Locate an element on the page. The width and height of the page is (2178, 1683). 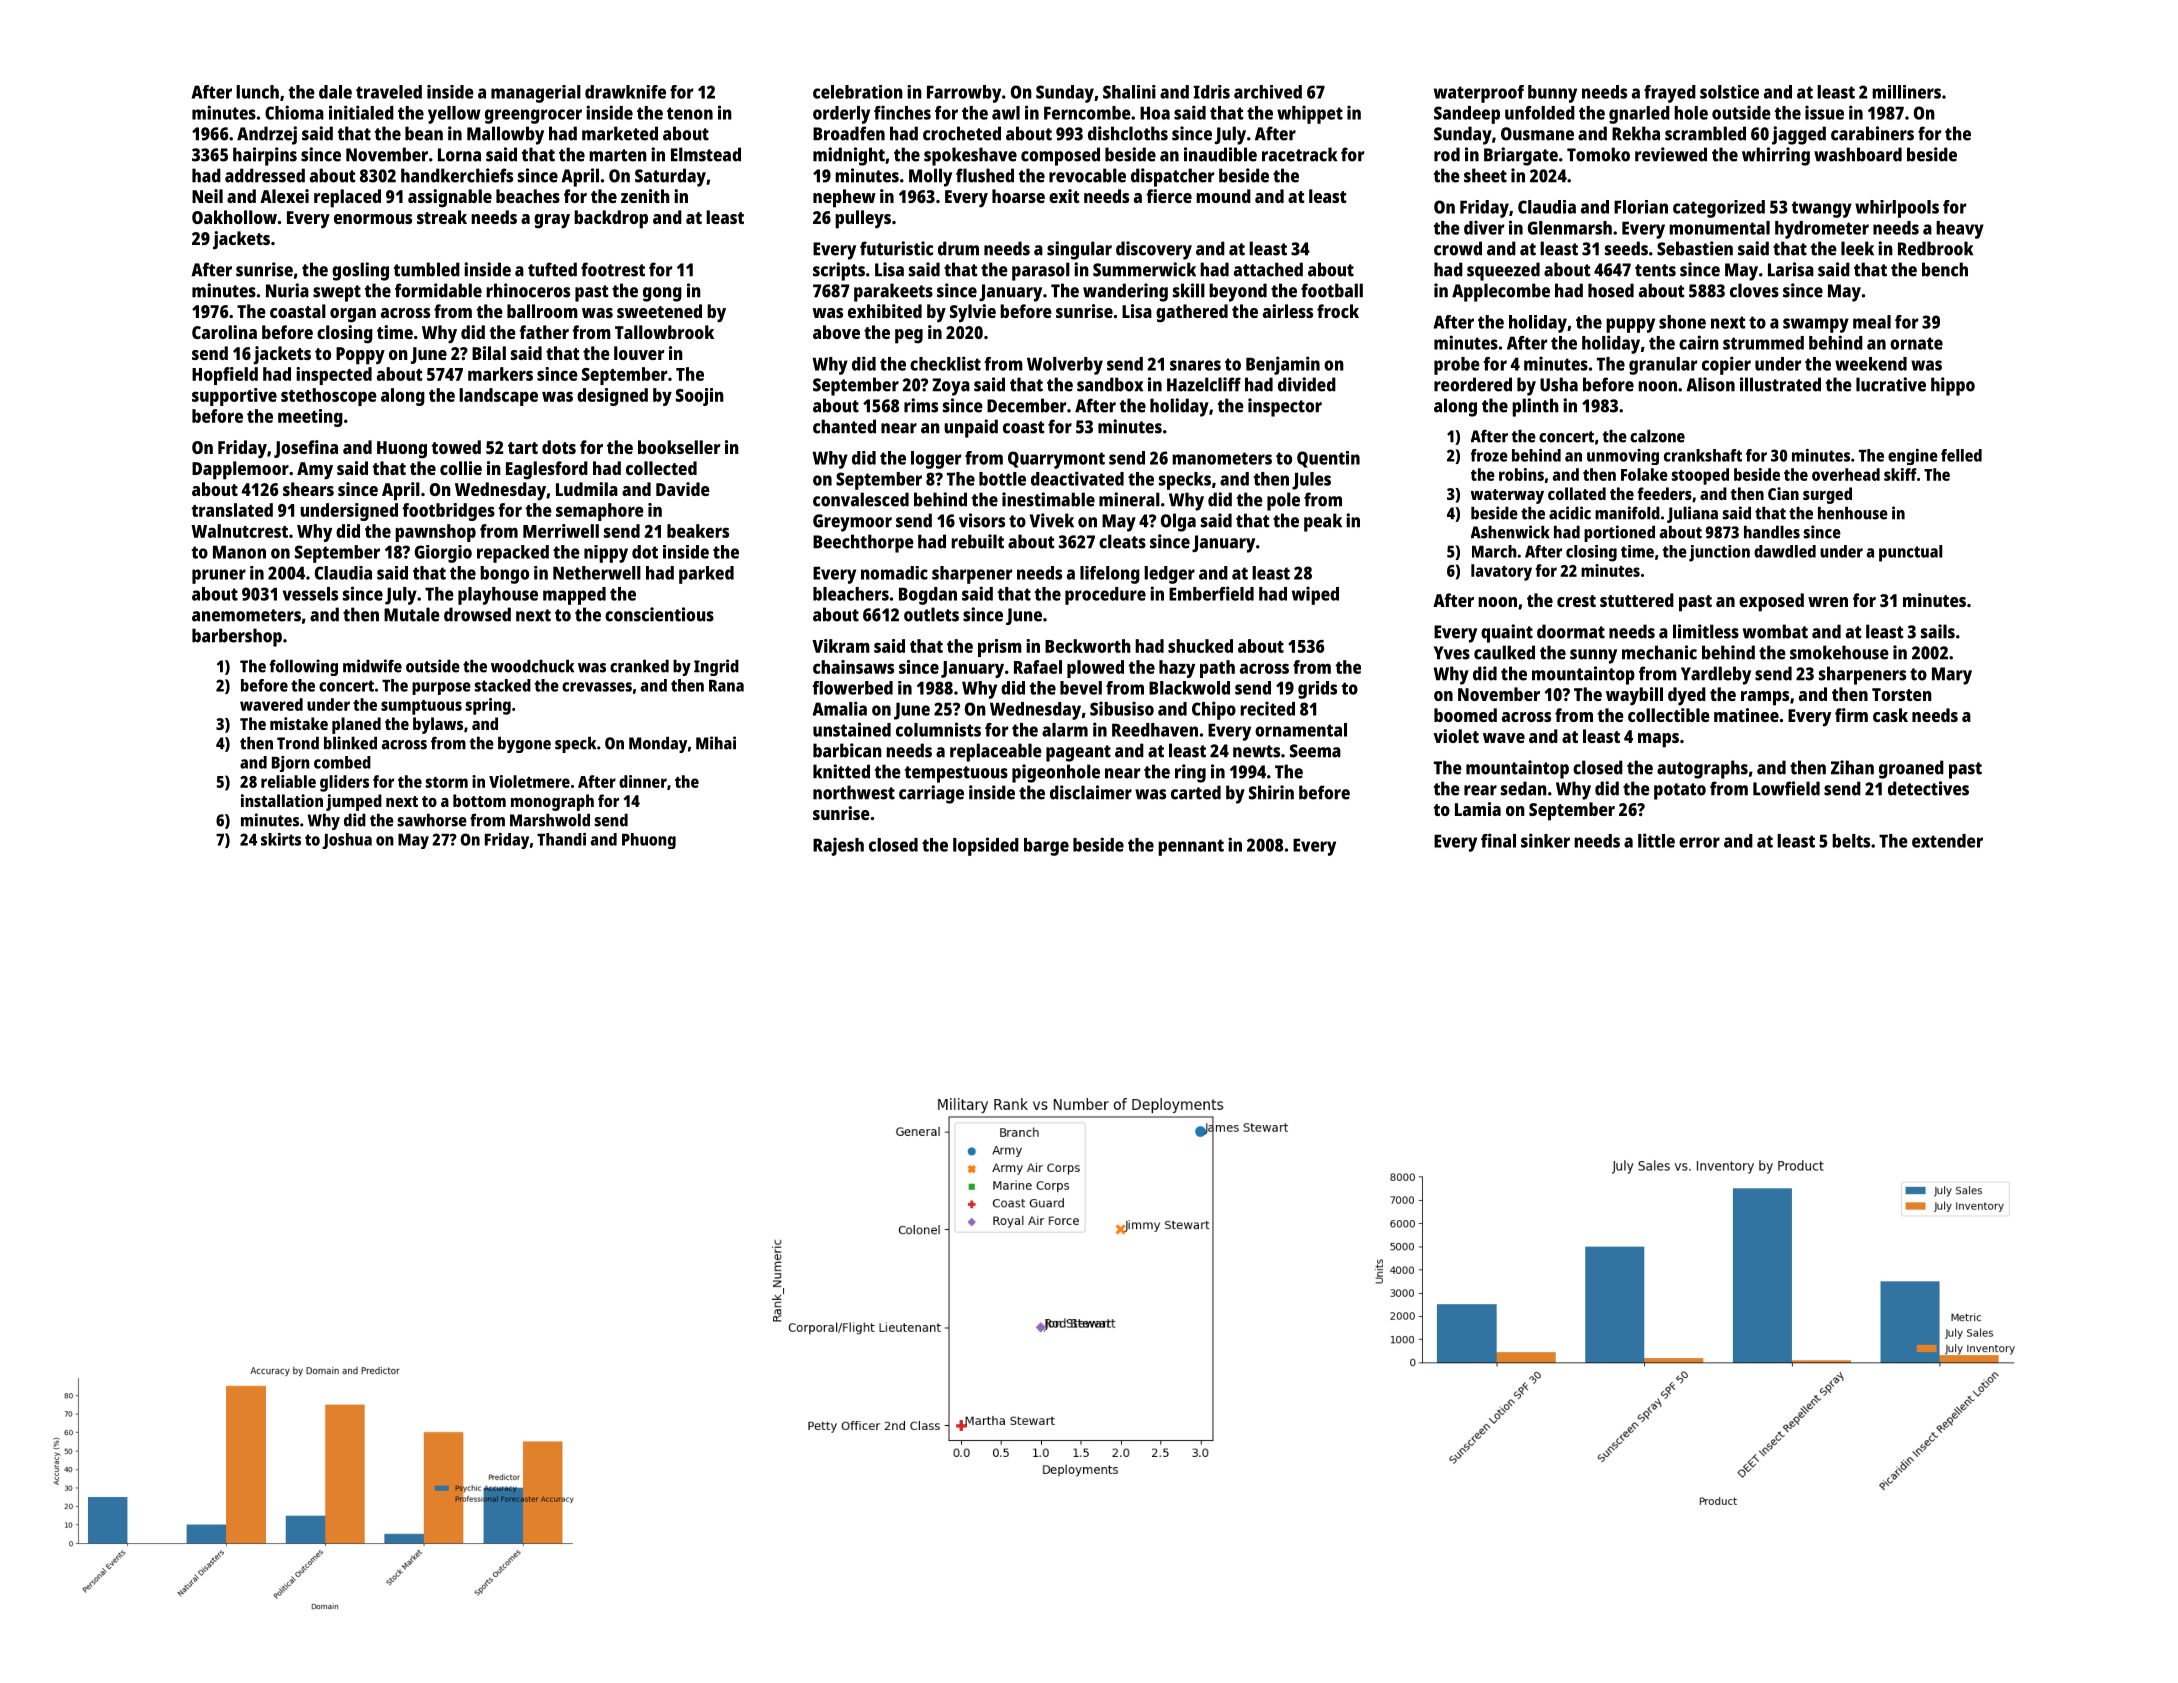
skirts is located at coordinates (281, 839).
